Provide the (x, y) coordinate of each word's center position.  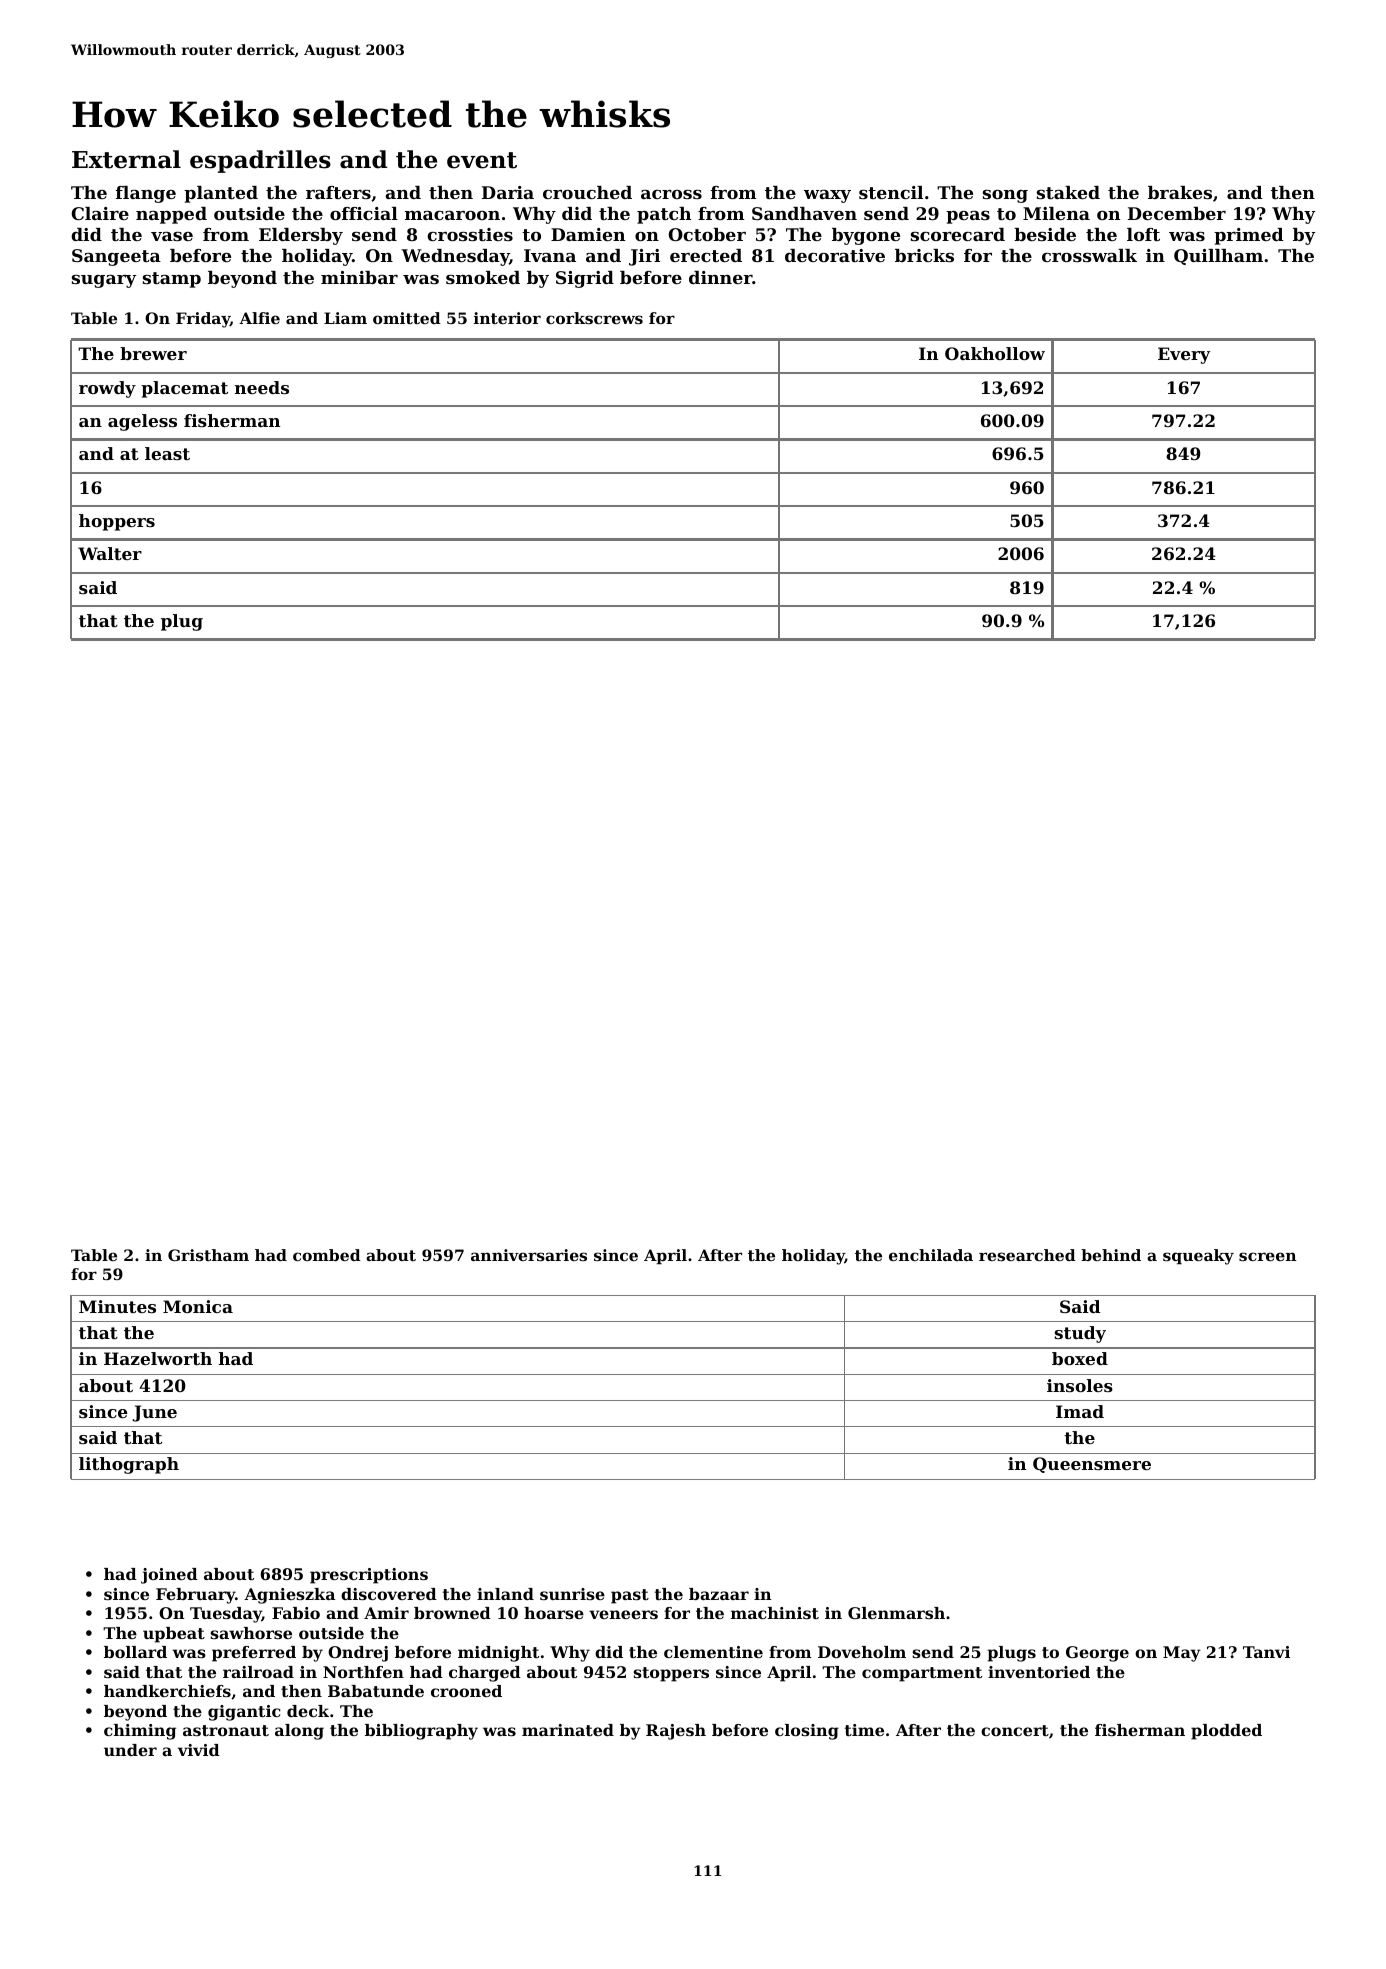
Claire (100, 213)
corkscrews (594, 318)
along (299, 1732)
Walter (110, 553)
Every (1184, 355)
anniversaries (529, 1255)
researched (1027, 1255)
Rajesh (676, 1732)
